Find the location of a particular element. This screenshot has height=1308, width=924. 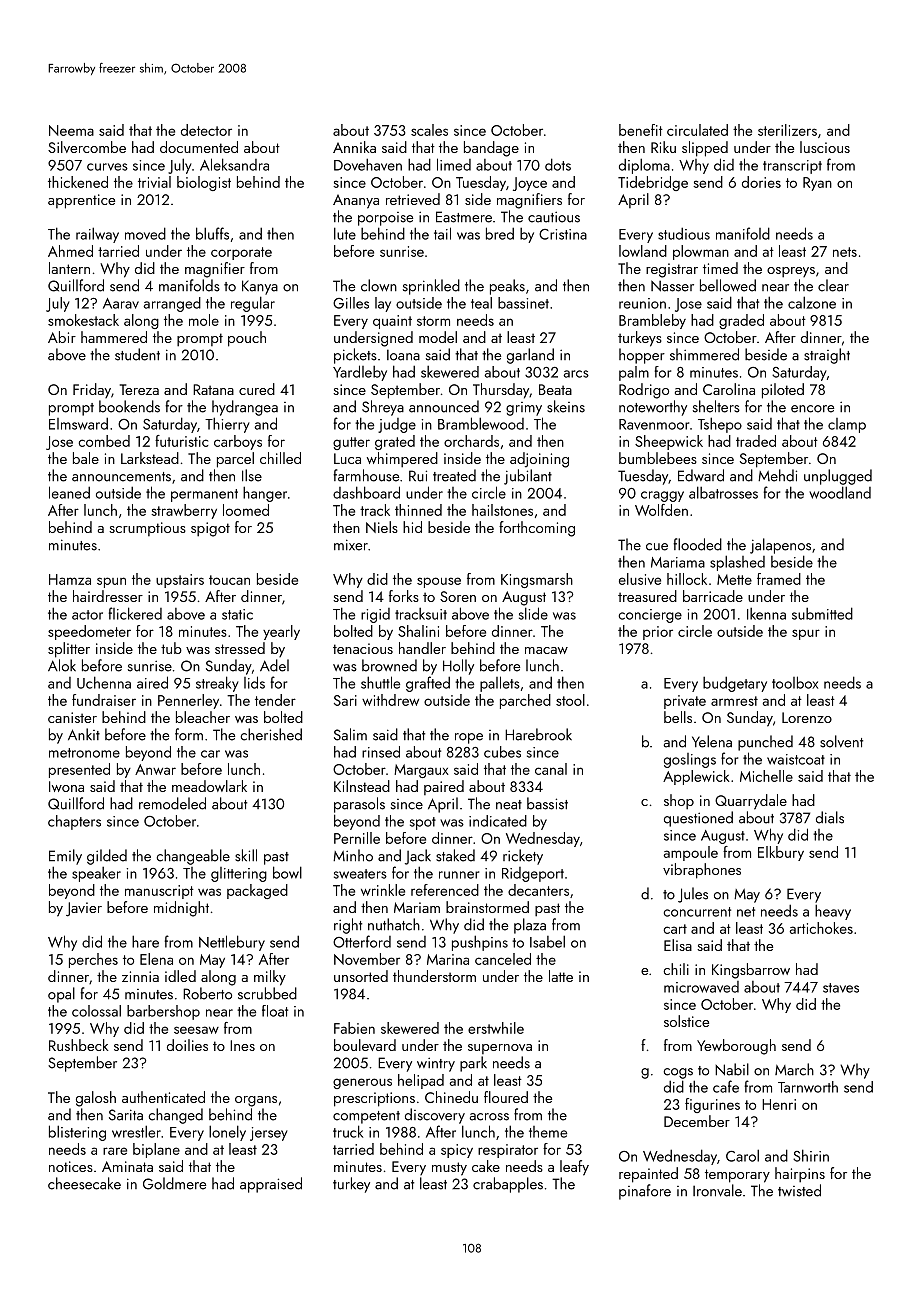

Kingsmarsh is located at coordinates (537, 580).
